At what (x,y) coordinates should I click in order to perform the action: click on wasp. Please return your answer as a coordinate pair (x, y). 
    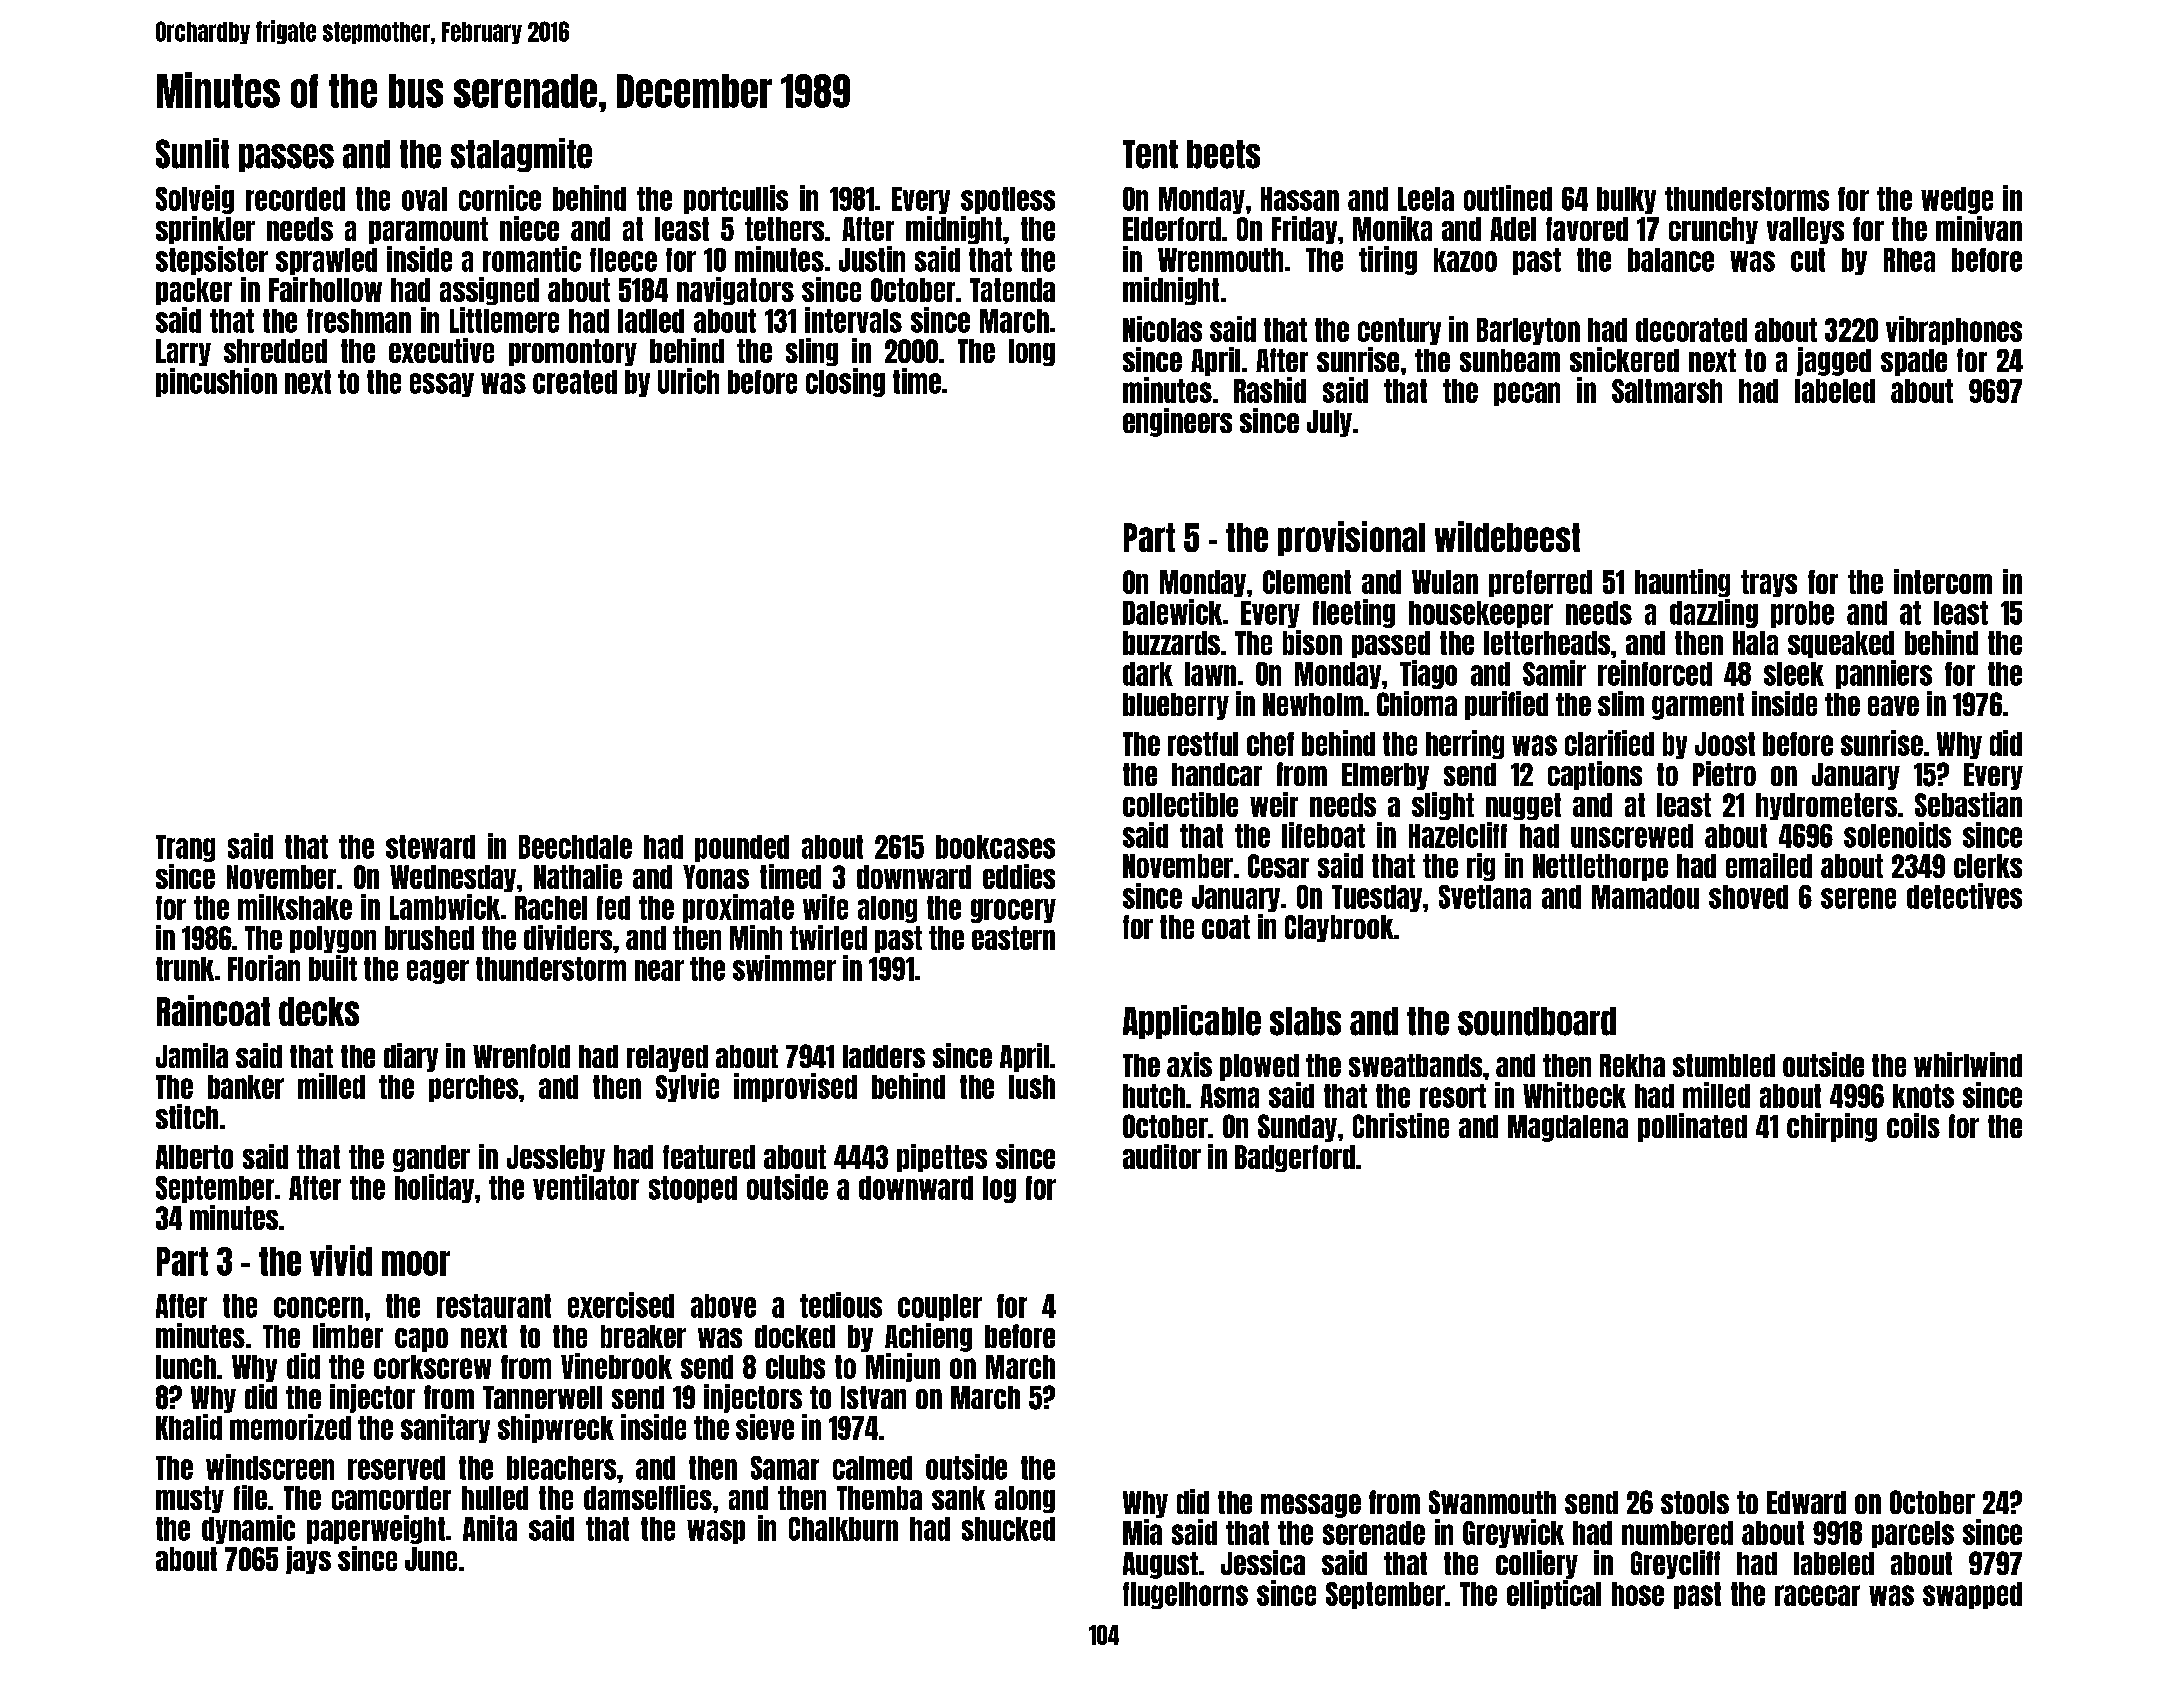
    Looking at the image, I should click on (716, 1532).
